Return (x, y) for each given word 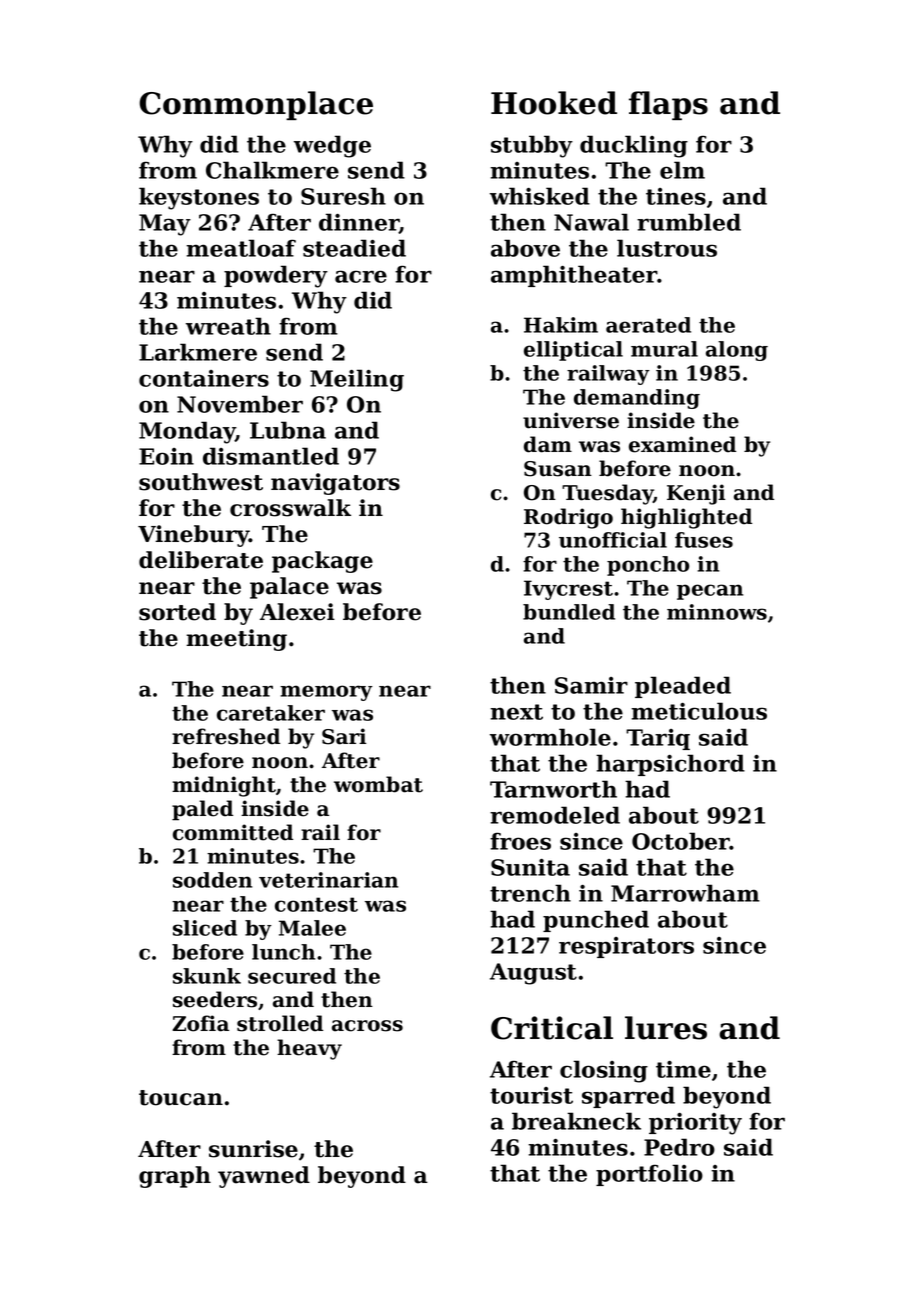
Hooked (554, 103)
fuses (704, 540)
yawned (264, 1177)
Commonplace (256, 105)
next (516, 712)
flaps (668, 105)
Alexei (297, 612)
